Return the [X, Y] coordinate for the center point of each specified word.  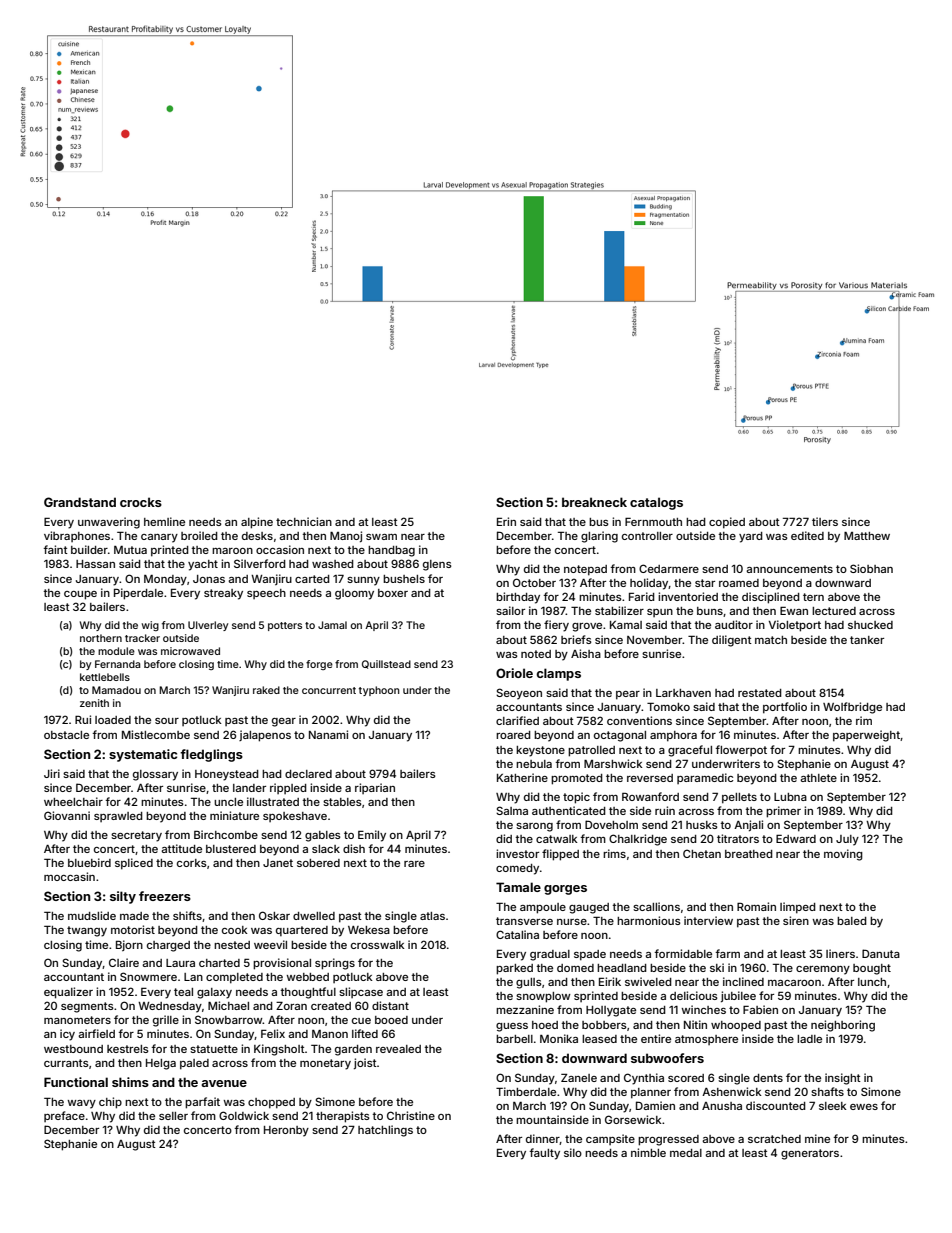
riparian [375, 788]
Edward [796, 838]
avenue [224, 1083]
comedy [517, 869]
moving [843, 855]
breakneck [594, 502]
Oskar [274, 915]
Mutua [130, 550]
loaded [113, 720]
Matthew [867, 536]
